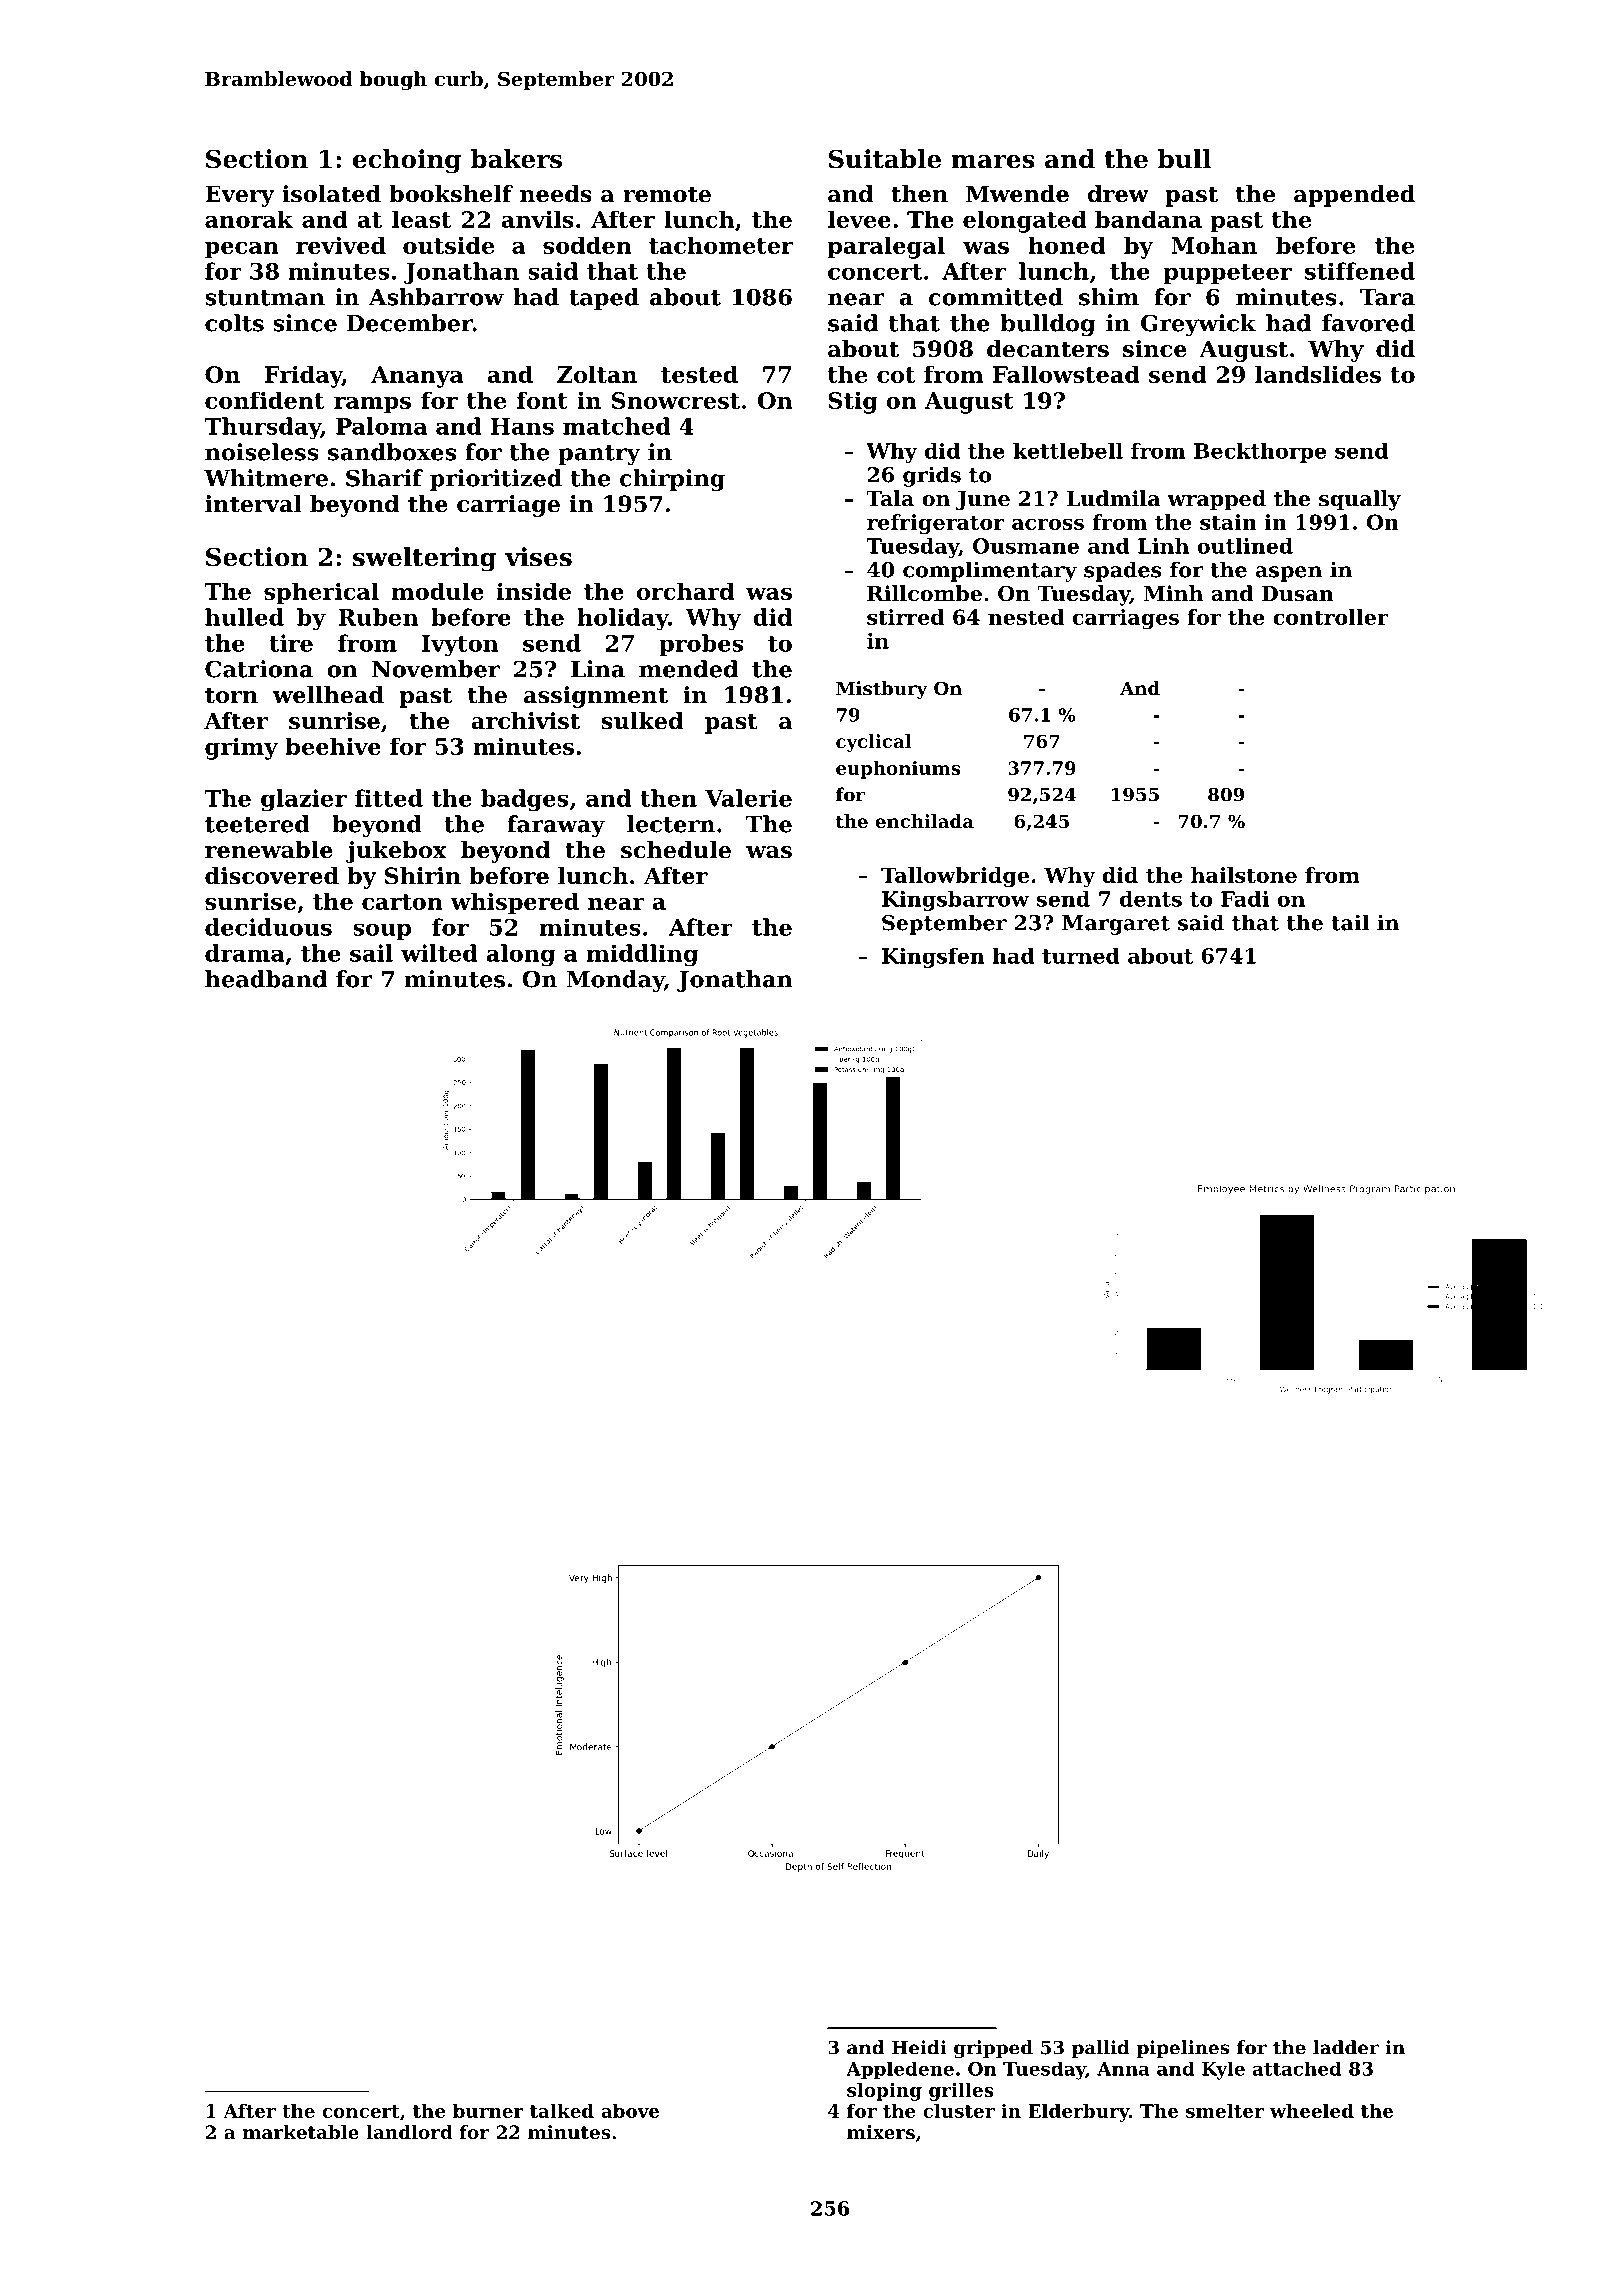  What do you see at coordinates (1368, 323) in the screenshot?
I see `favored` at bounding box center [1368, 323].
